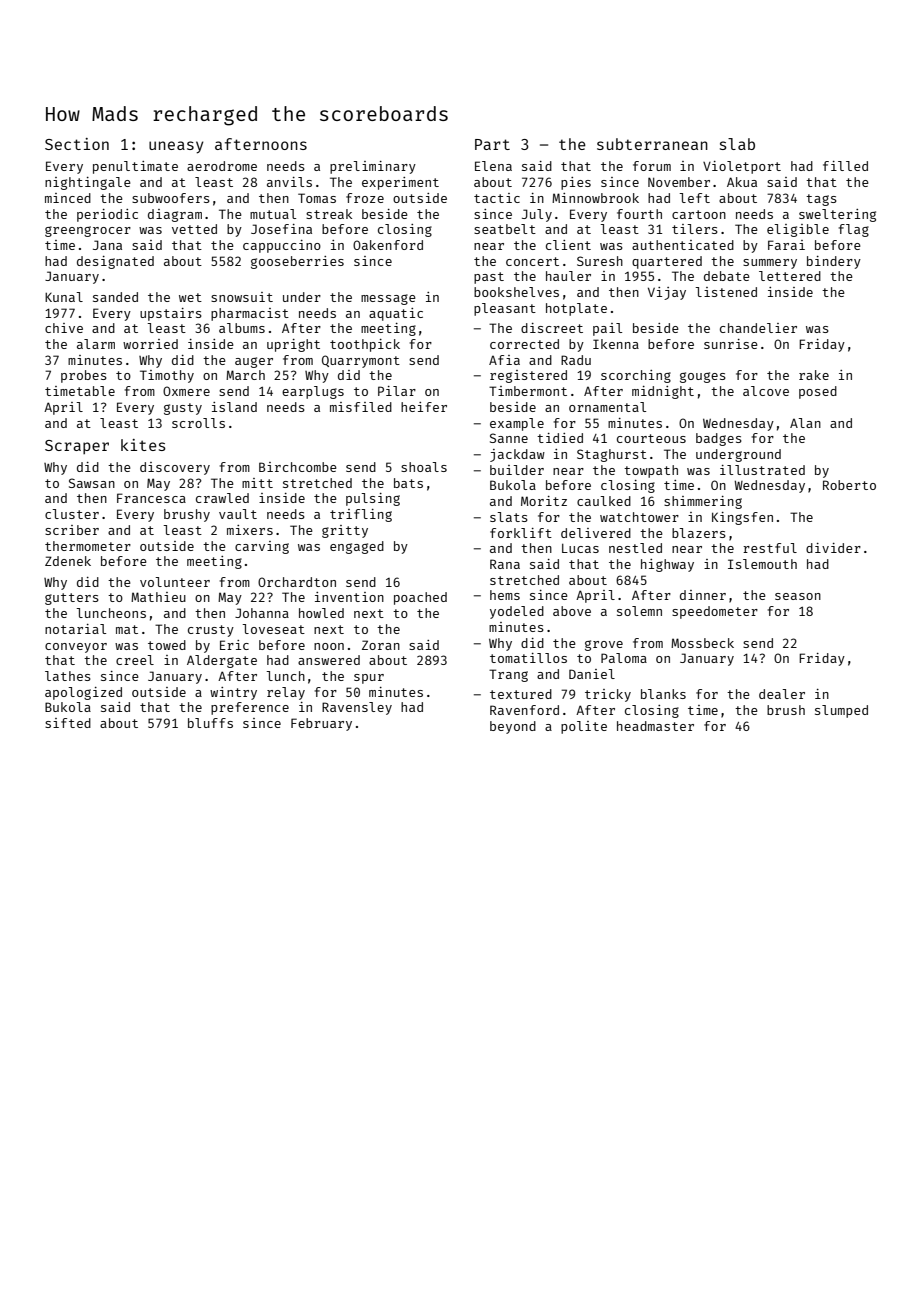  What do you see at coordinates (737, 144) in the screenshot?
I see `slab` at bounding box center [737, 144].
